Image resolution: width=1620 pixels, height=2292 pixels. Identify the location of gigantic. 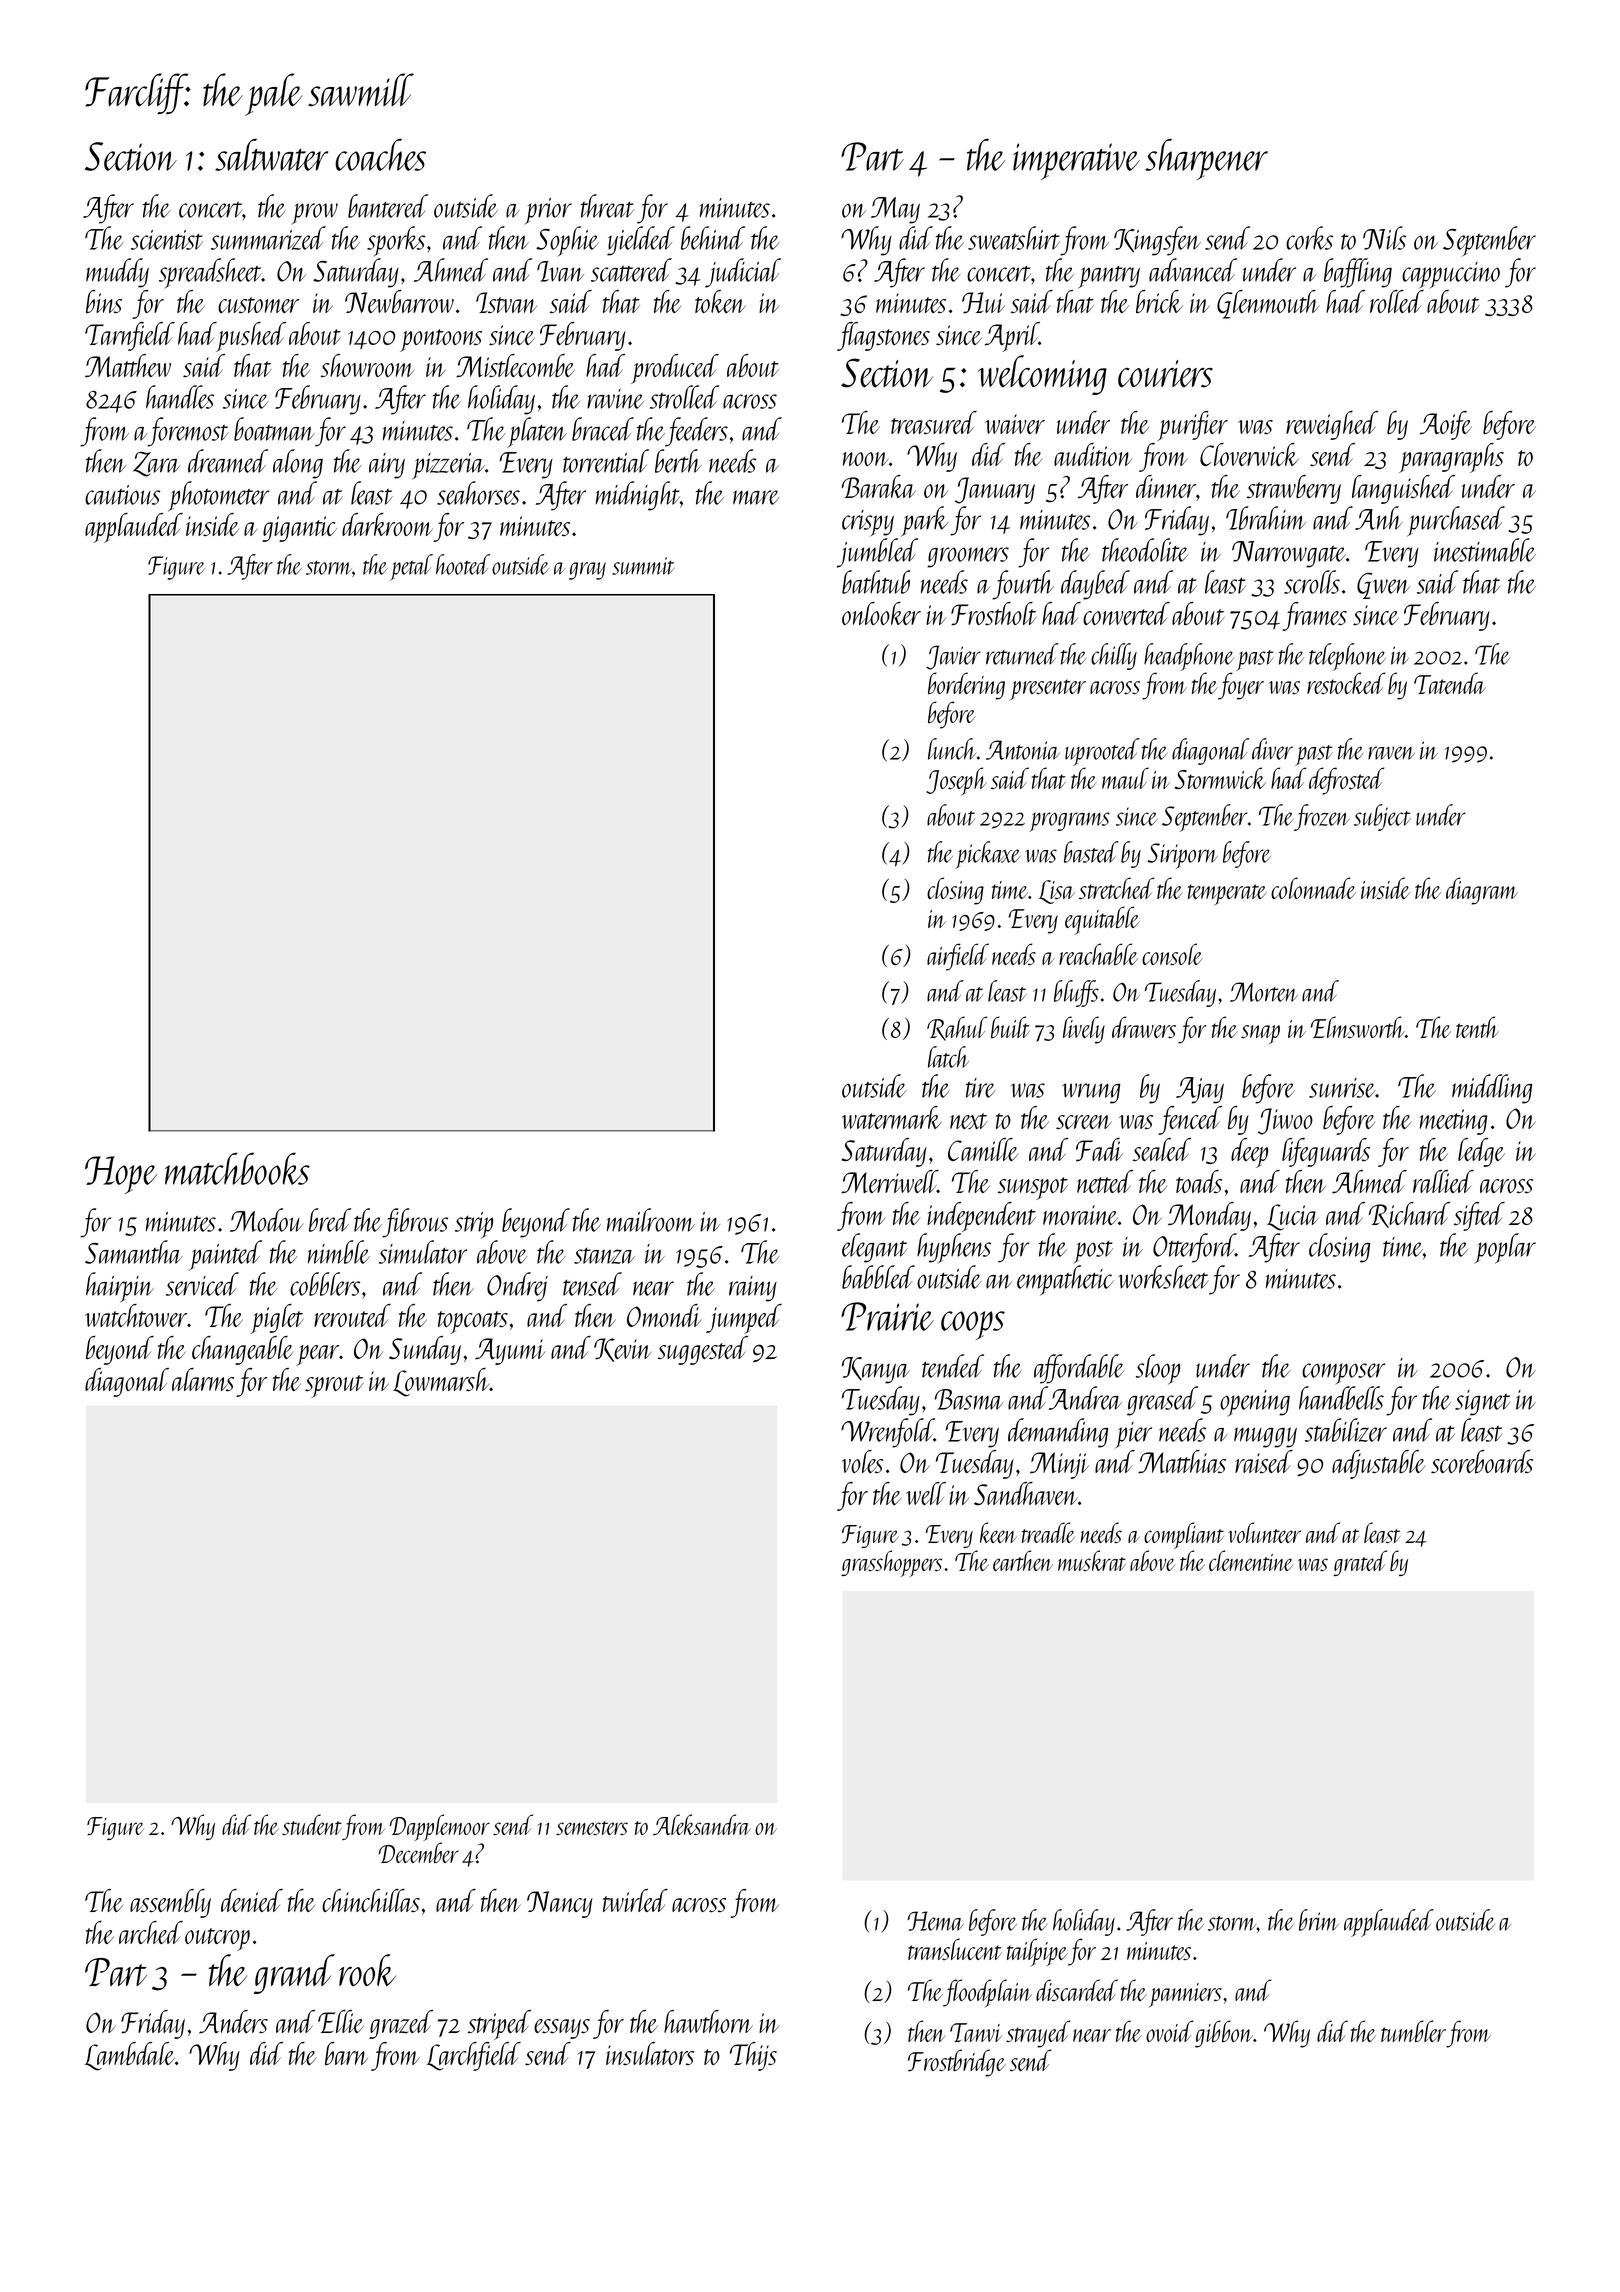
(299, 529).
